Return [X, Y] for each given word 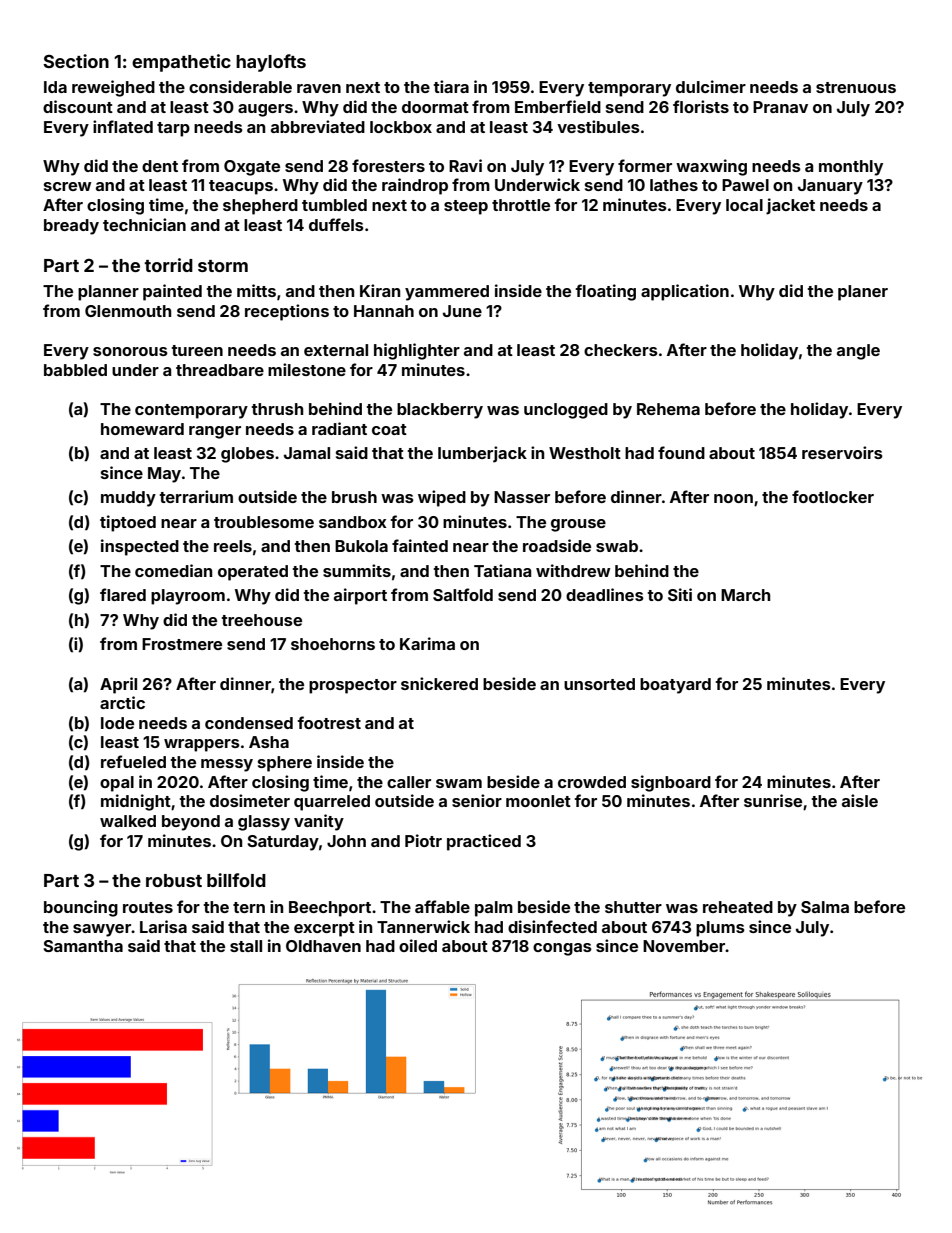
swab [617, 546]
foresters [388, 165]
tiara [451, 86]
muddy [128, 499]
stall [246, 946]
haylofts [271, 63]
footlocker [833, 496]
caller [409, 782]
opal [117, 784]
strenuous [856, 87]
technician [144, 224]
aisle [860, 800]
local [744, 205]
